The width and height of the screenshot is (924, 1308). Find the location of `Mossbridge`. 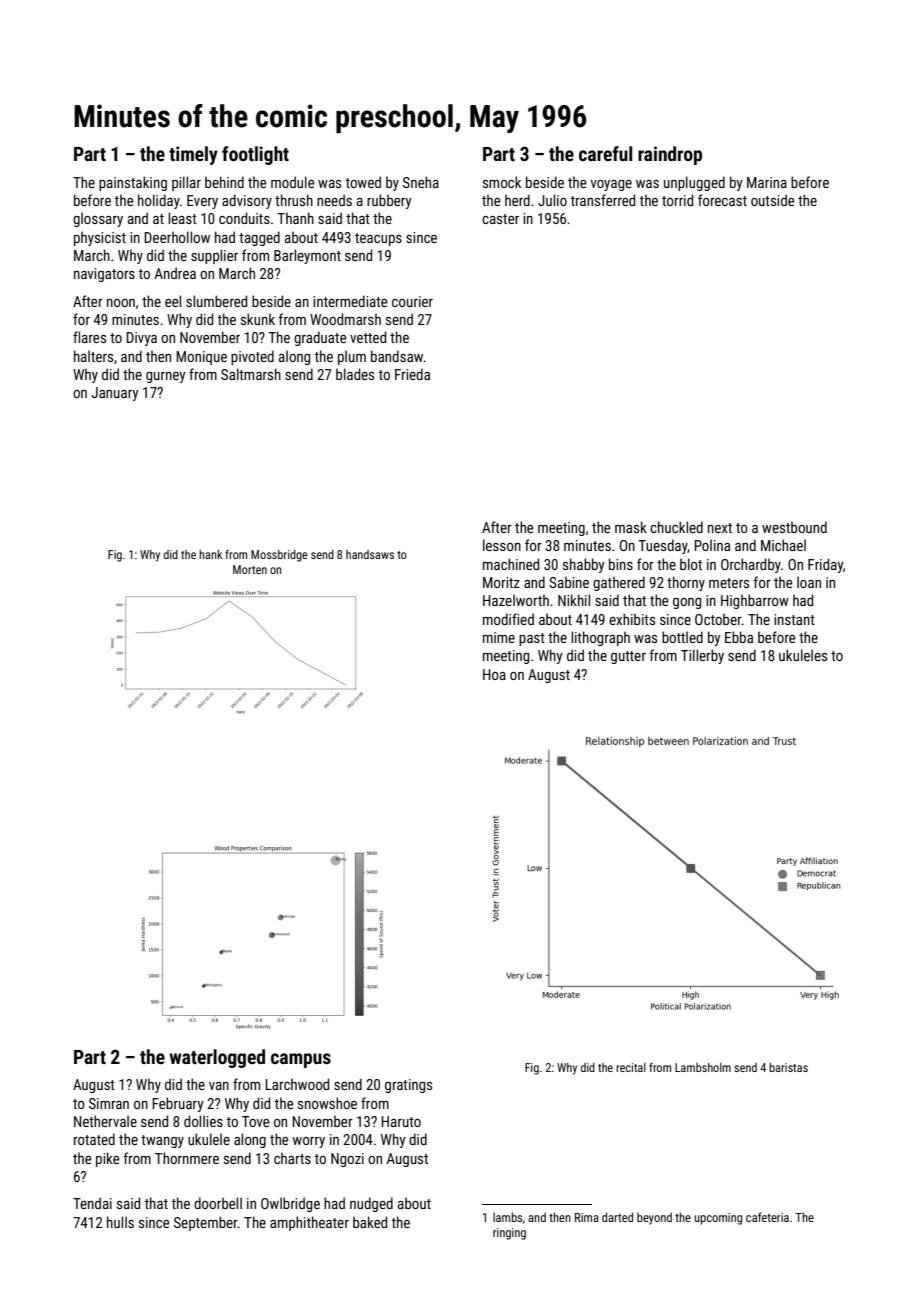

Mossbridge is located at coordinates (279, 556).
